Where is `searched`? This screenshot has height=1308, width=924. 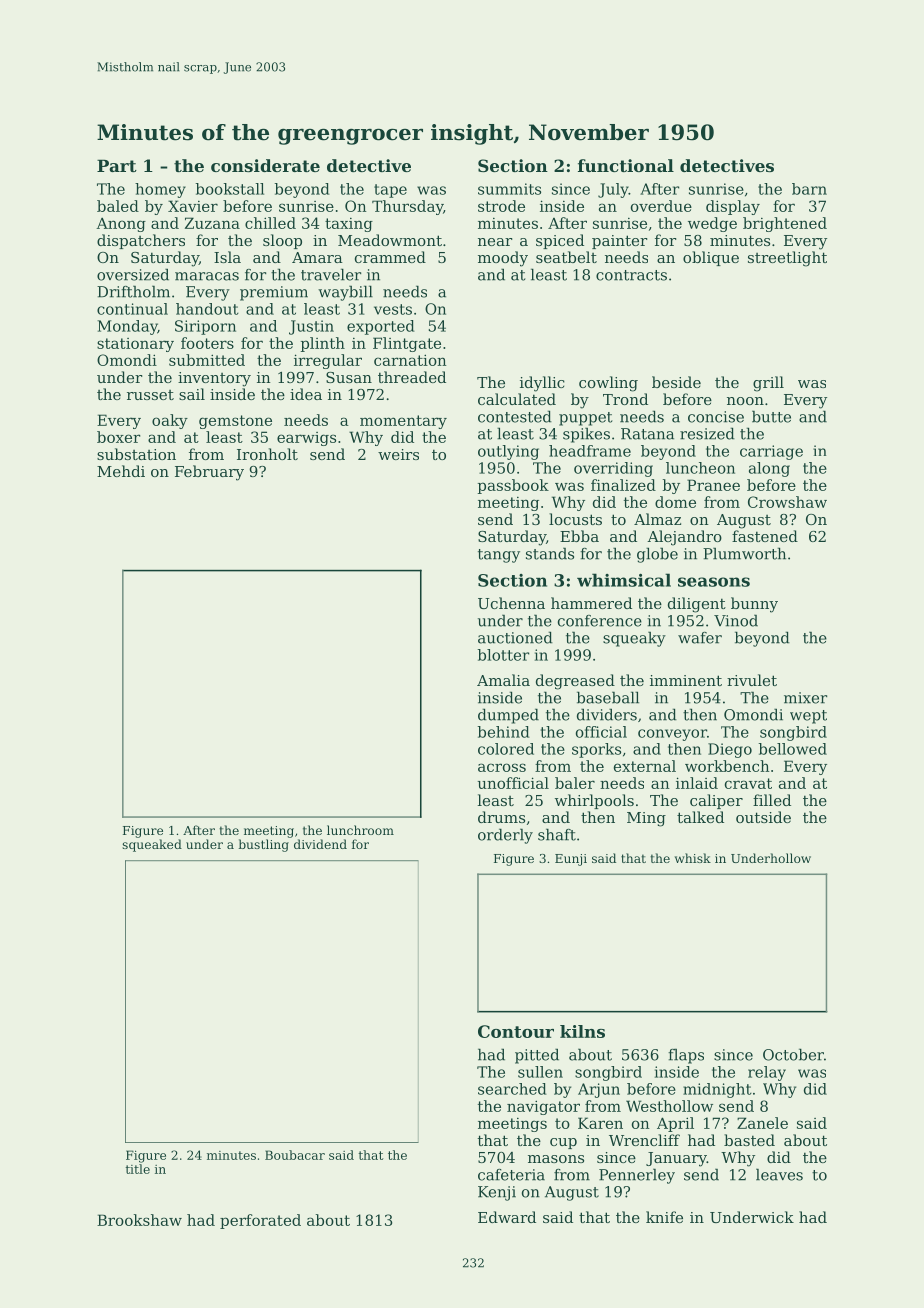
searched is located at coordinates (512, 1089).
